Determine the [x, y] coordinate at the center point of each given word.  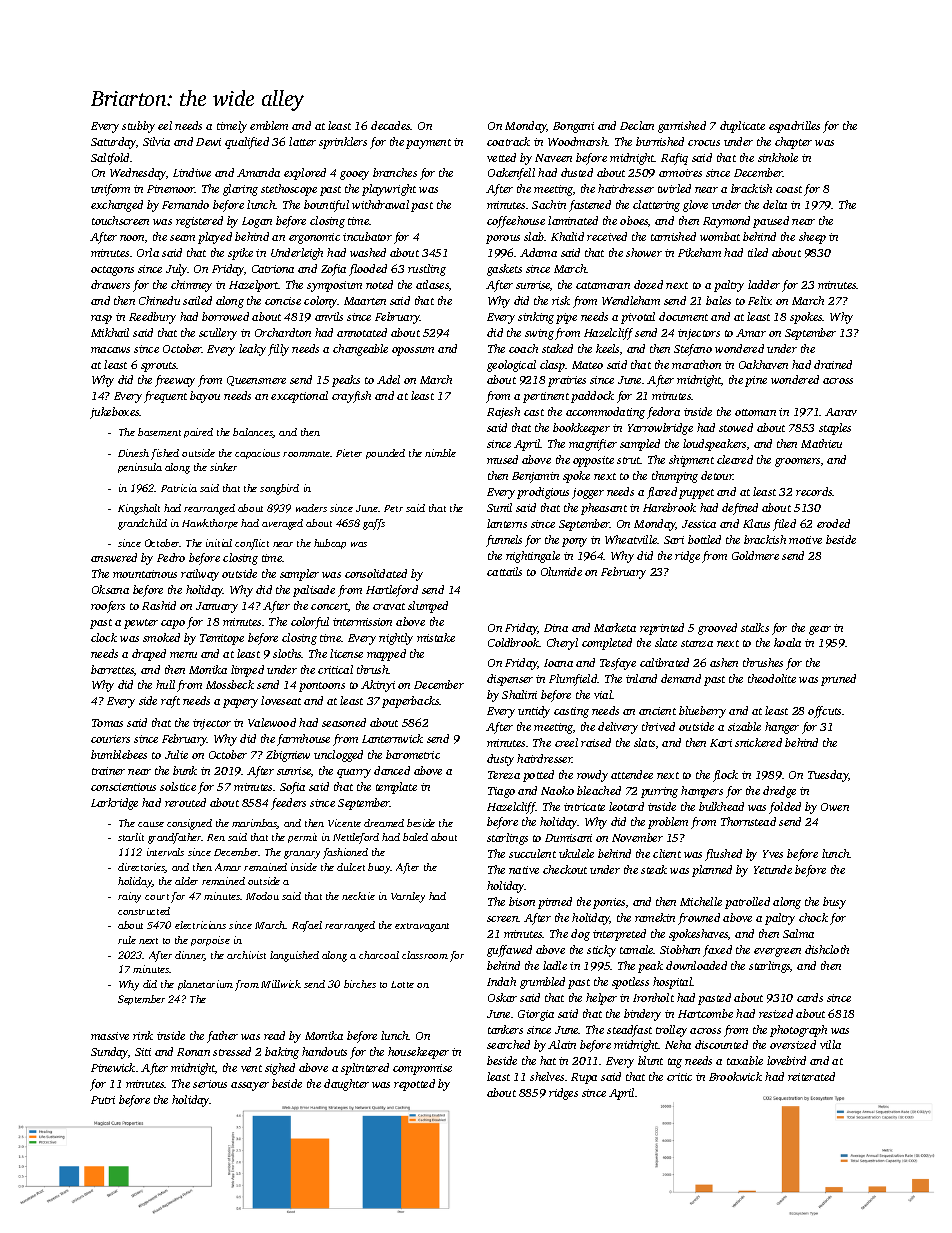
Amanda [258, 172]
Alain [562, 1044]
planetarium [205, 985]
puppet [696, 494]
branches [395, 172]
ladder [764, 284]
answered [114, 557]
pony [574, 542]
